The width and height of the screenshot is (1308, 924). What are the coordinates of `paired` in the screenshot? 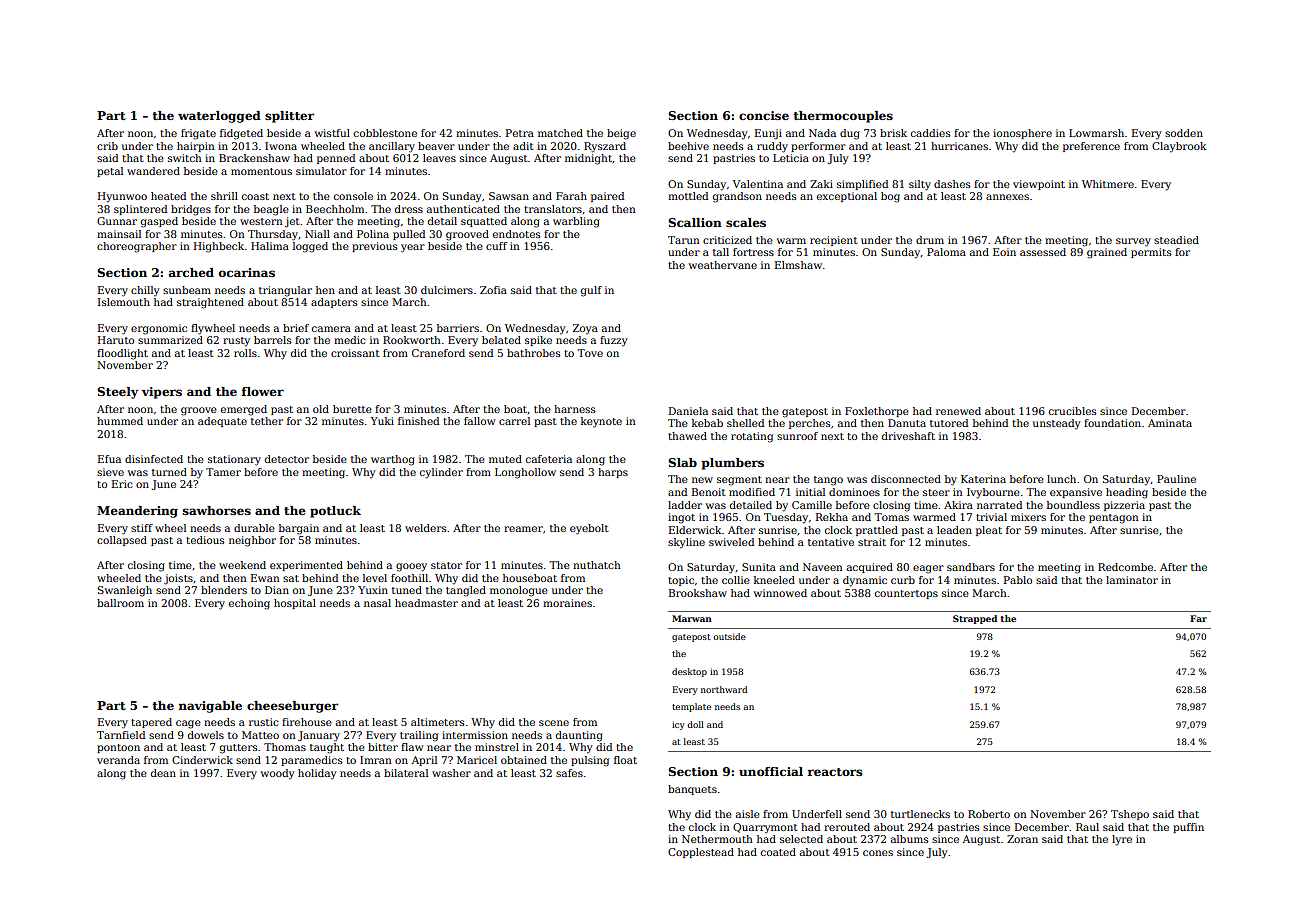 It's located at (607, 197).
